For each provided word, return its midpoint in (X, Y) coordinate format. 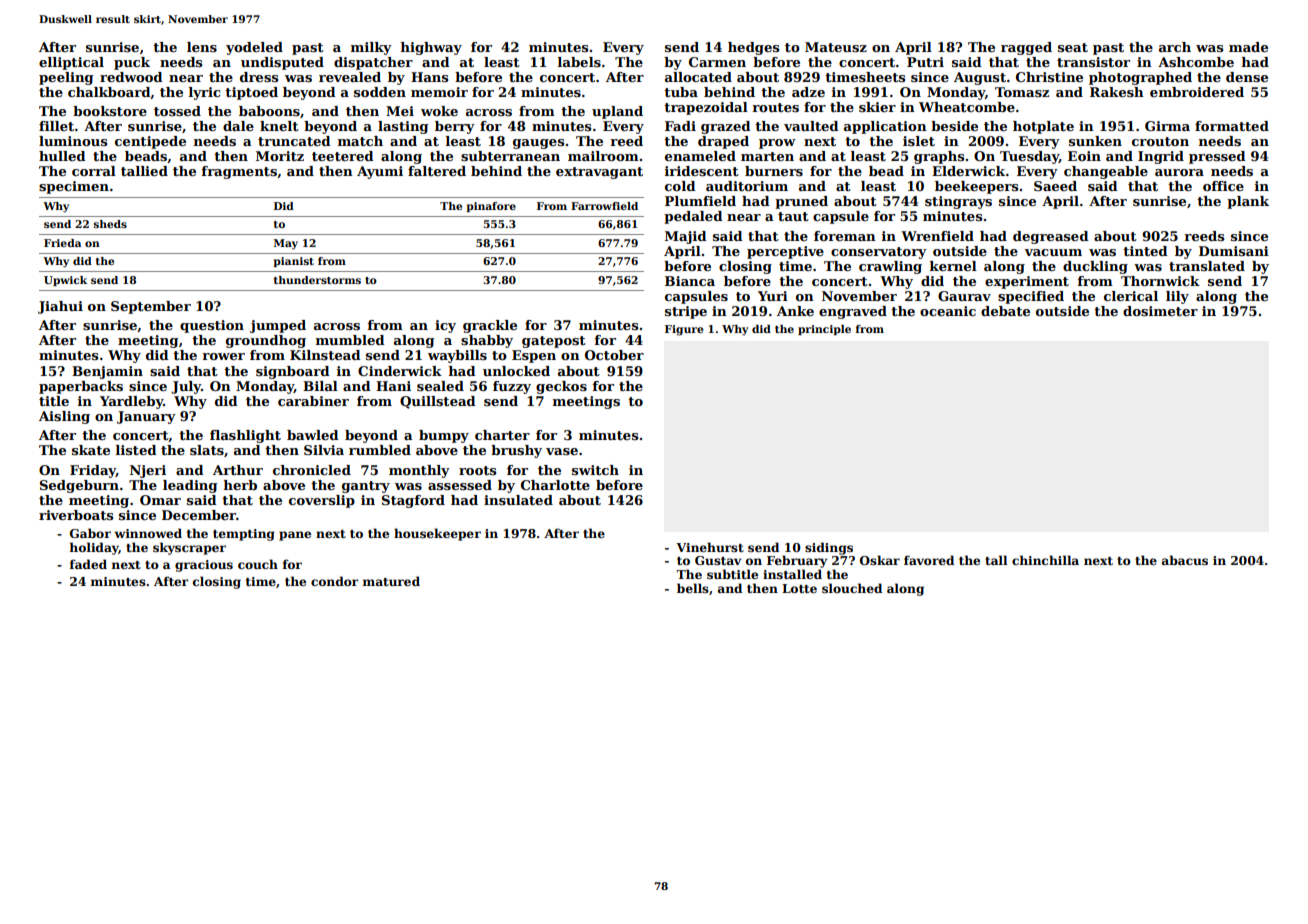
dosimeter (1160, 311)
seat (1073, 47)
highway (431, 48)
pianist (293, 262)
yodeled (254, 48)
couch (258, 564)
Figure (684, 330)
